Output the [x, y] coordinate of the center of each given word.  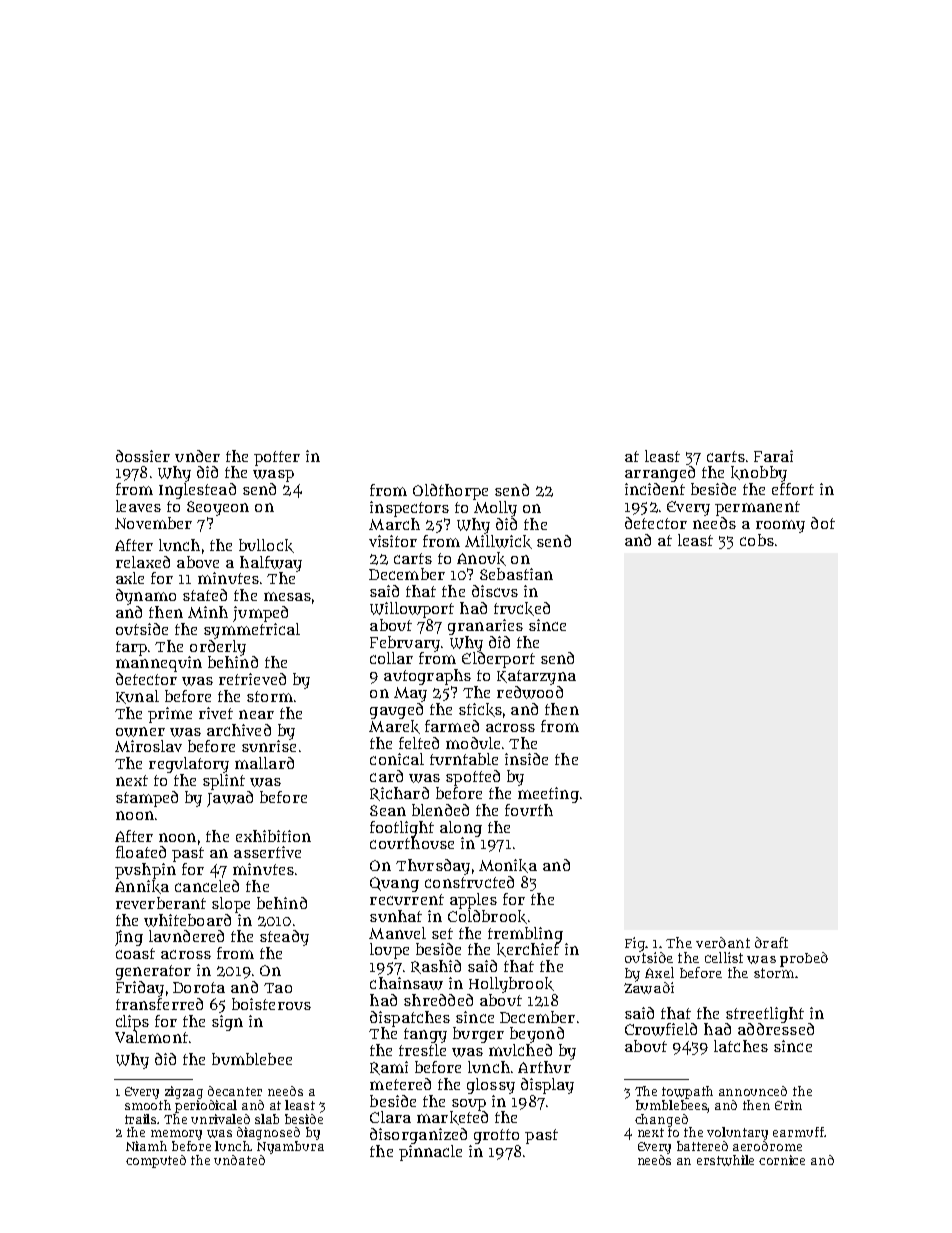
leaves [138, 506]
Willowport [412, 610]
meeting [548, 795]
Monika [508, 866]
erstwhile [725, 1160]
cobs [757, 540]
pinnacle [430, 1153]
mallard [264, 763]
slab [267, 1119]
